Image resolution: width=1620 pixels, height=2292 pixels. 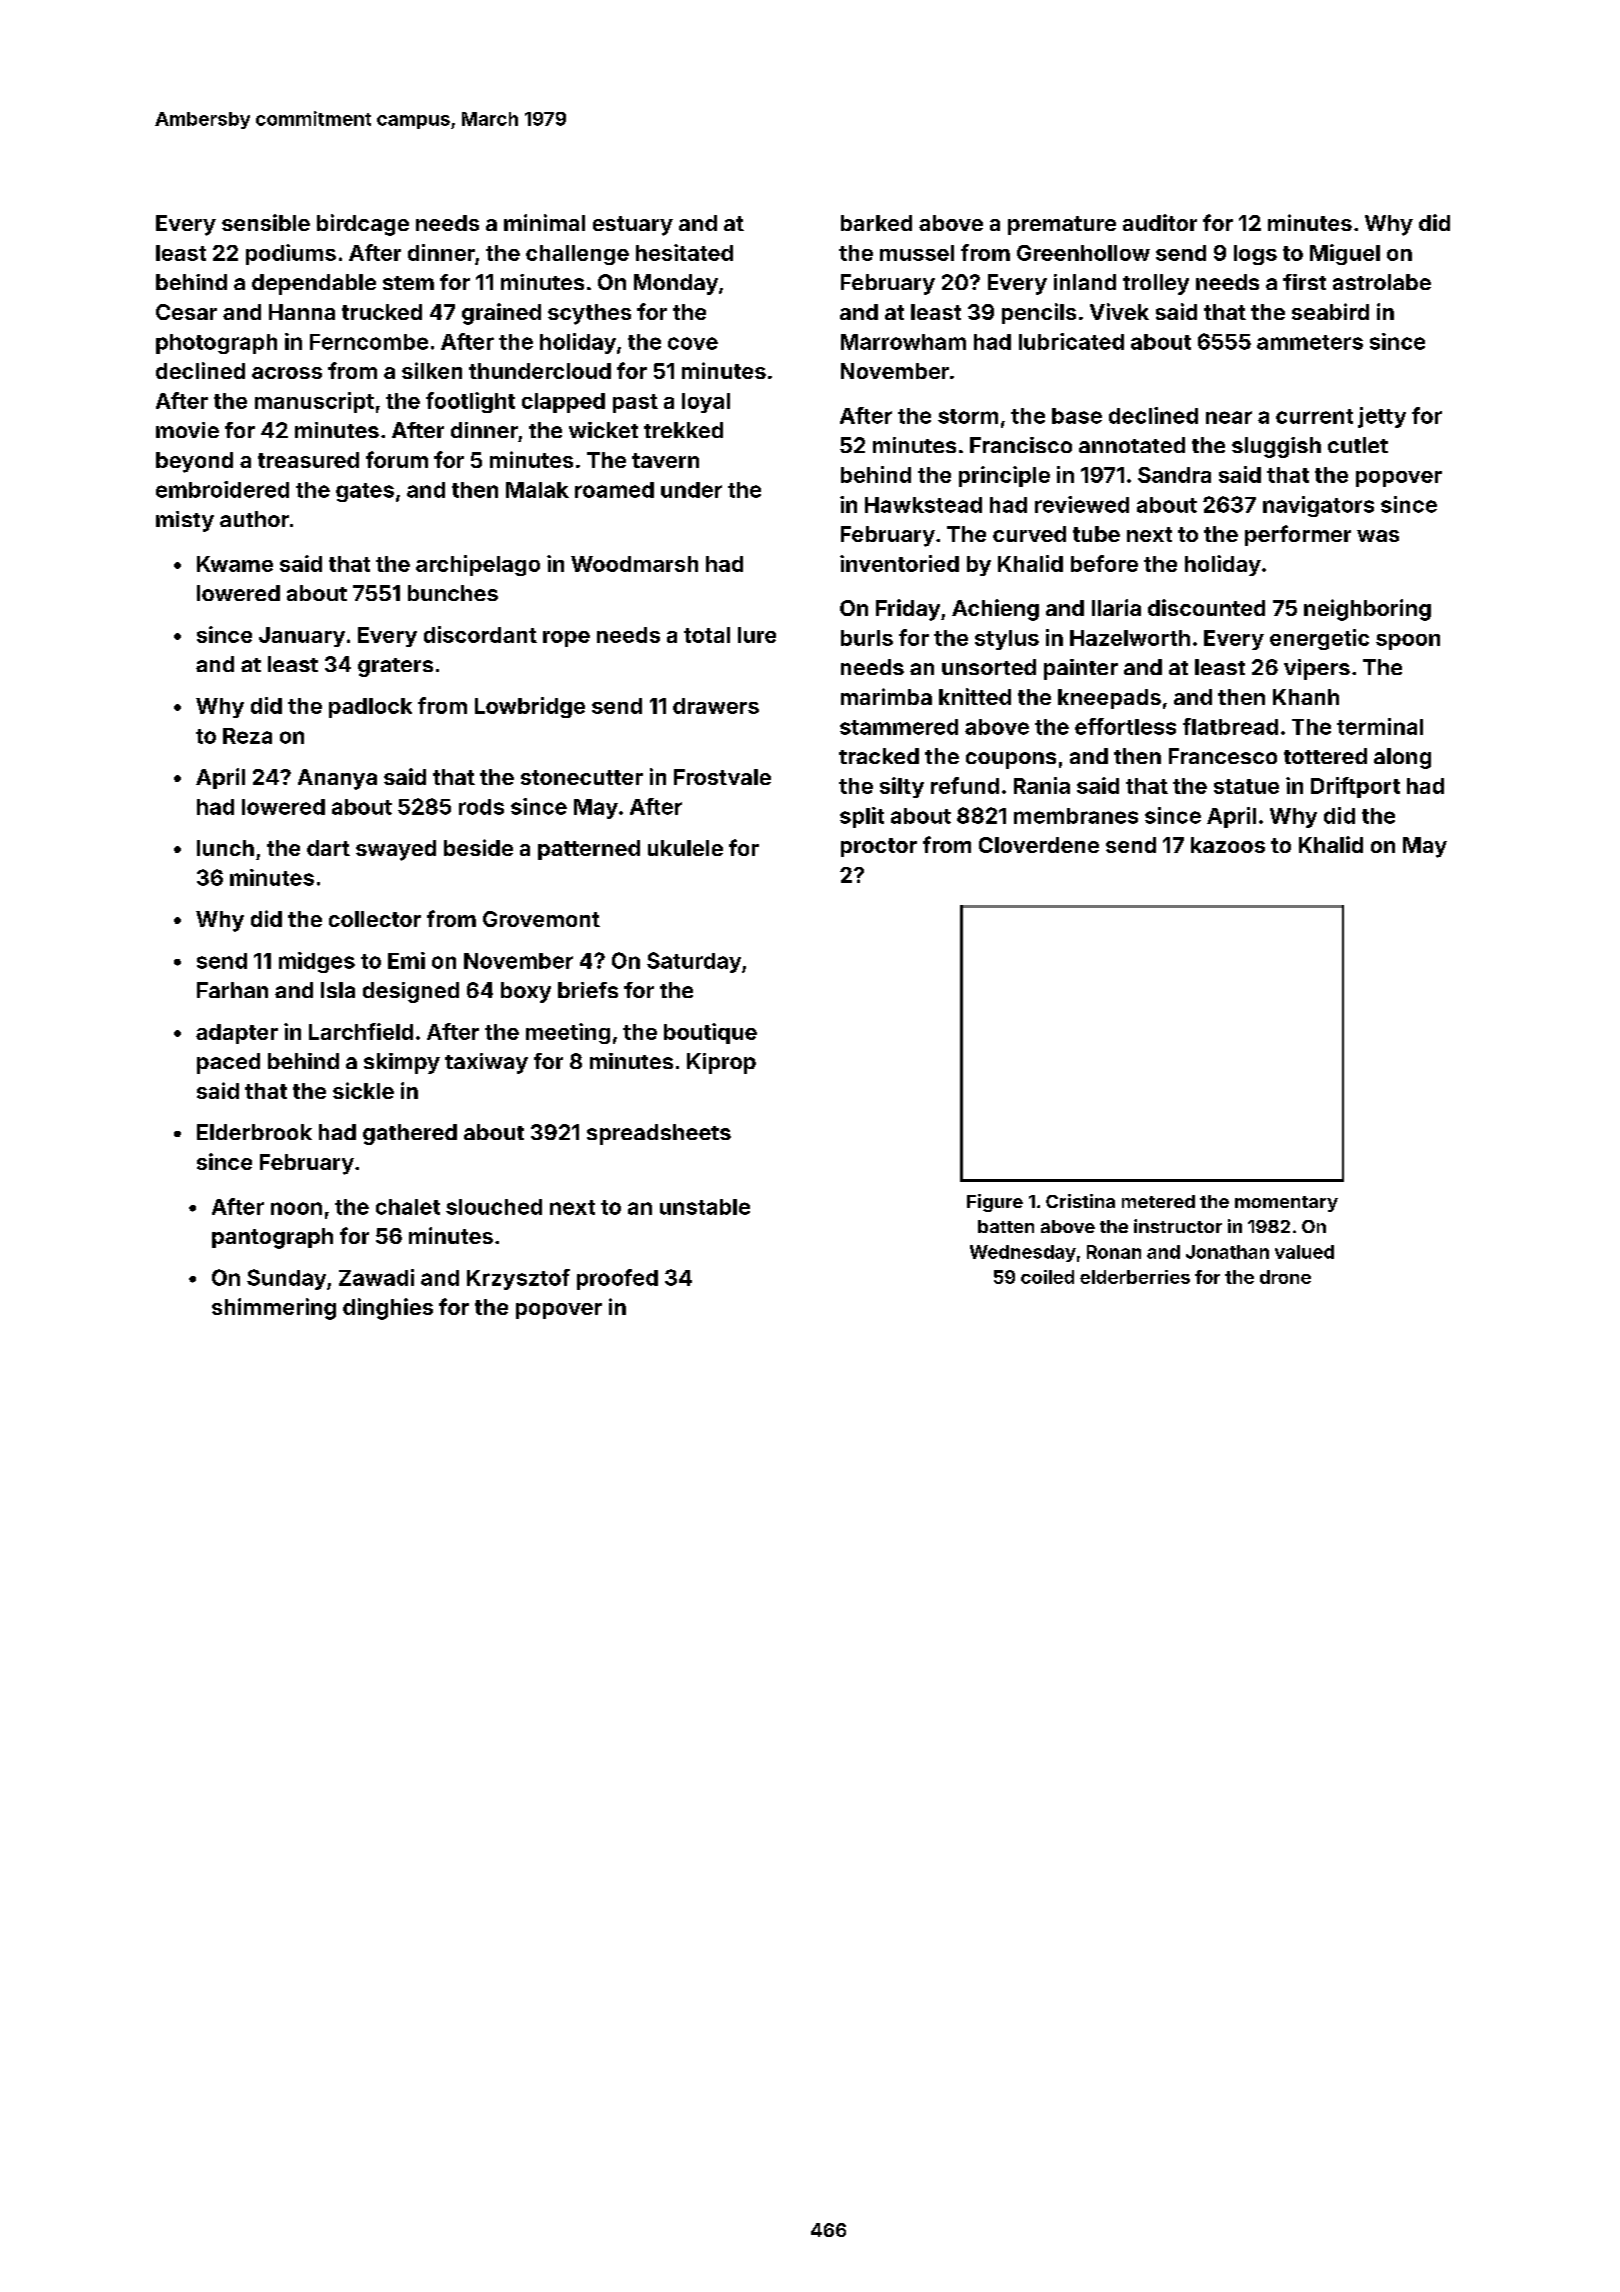 I want to click on dart, so click(x=328, y=848).
